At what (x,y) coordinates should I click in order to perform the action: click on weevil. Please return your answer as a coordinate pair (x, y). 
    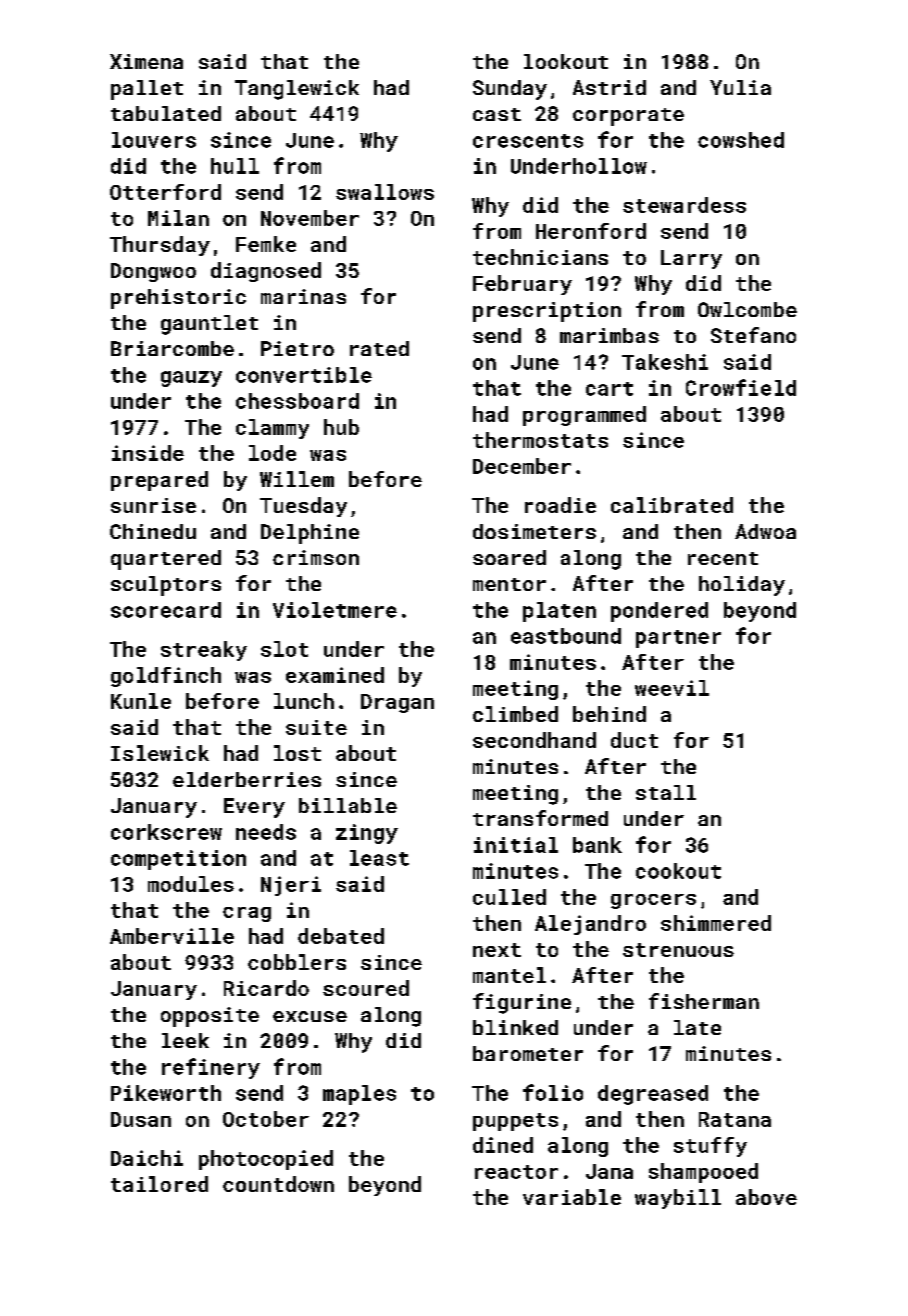
    Looking at the image, I should click on (672, 688).
